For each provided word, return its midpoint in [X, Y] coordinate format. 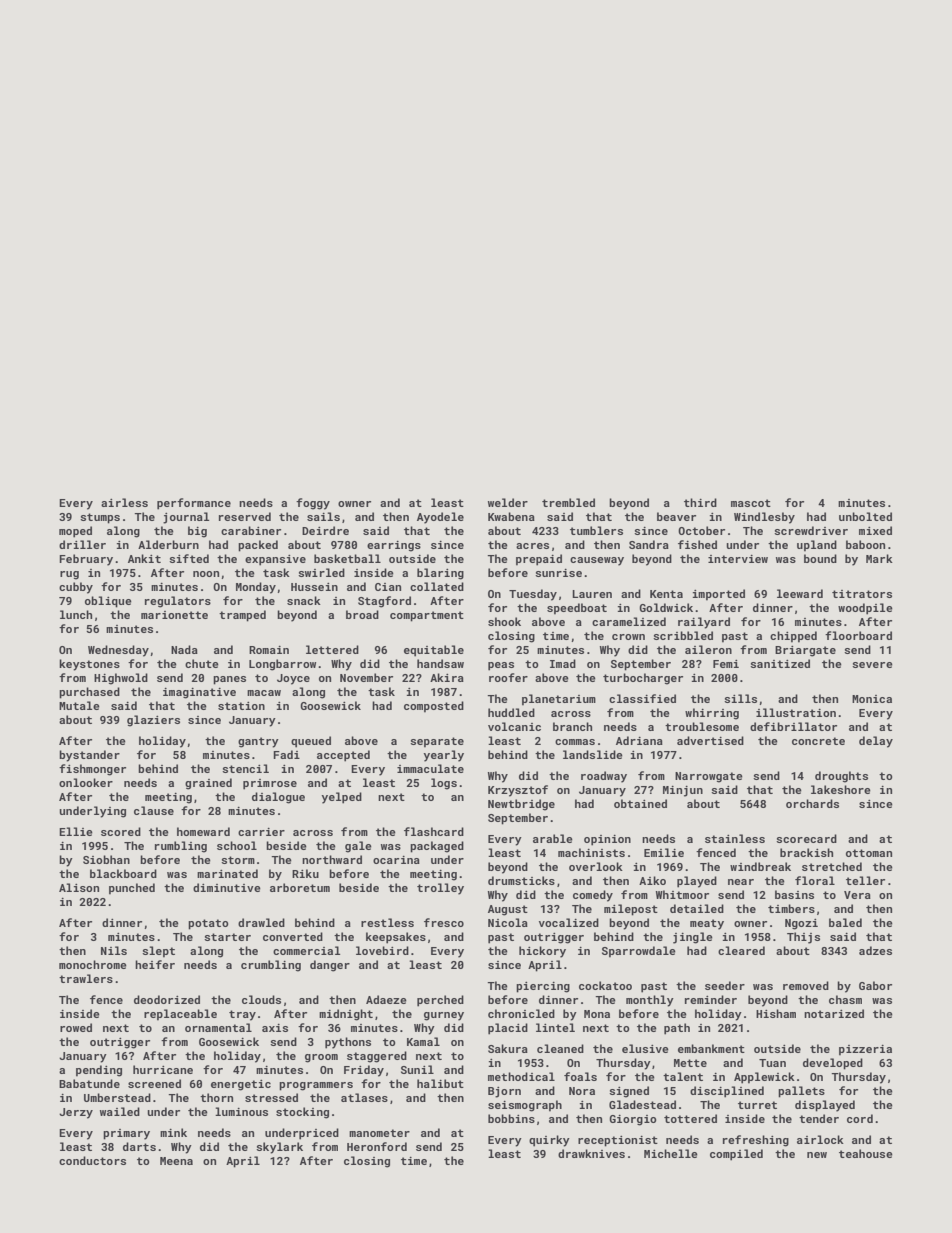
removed [806, 985]
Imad [563, 663]
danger [330, 966]
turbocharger [643, 679]
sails [323, 516]
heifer [155, 964]
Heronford [377, 1146]
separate [437, 742]
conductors [92, 1160]
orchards [812, 803]
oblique [108, 602]
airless [124, 502]
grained [208, 784]
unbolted [865, 516]
